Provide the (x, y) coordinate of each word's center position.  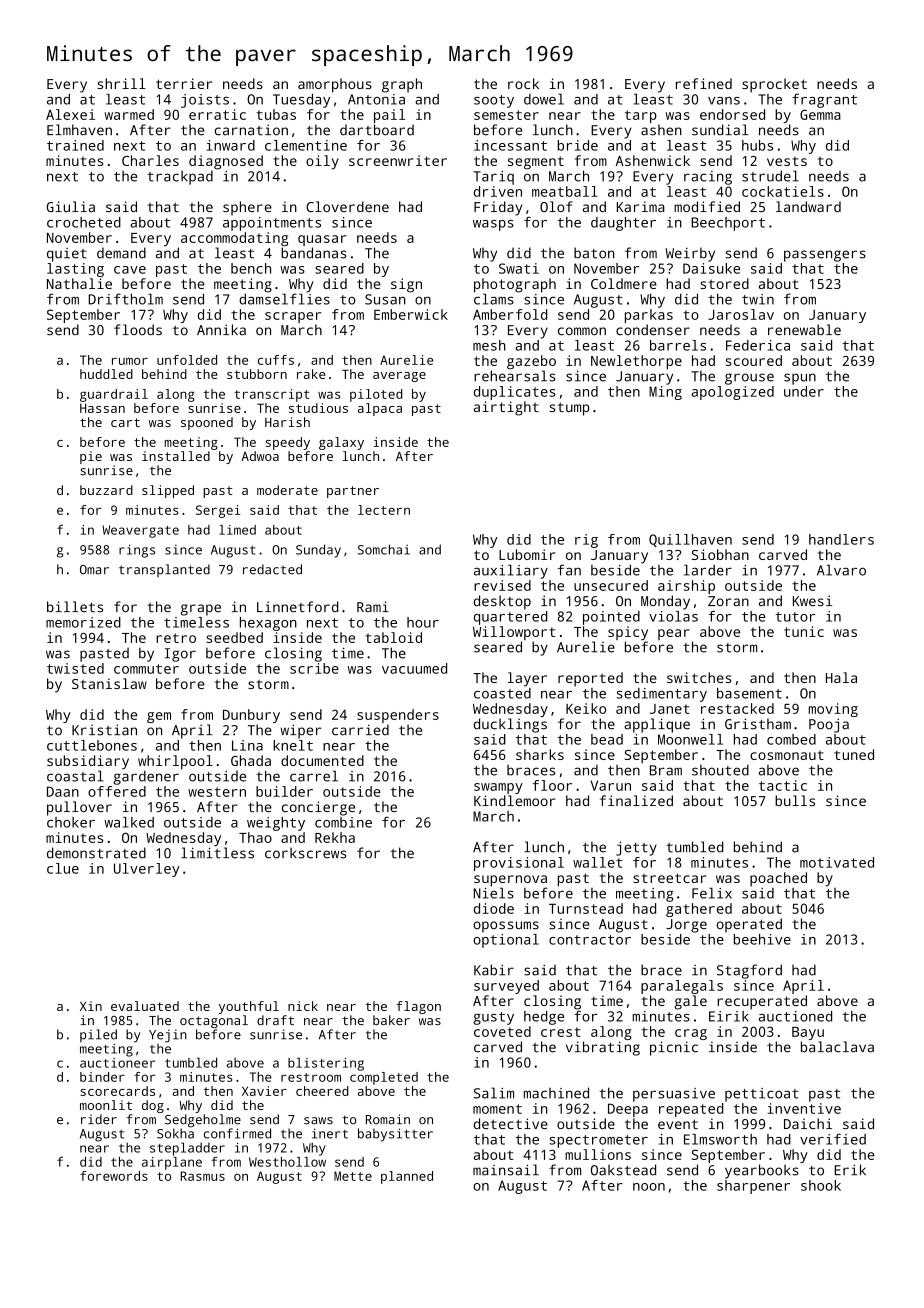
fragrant (824, 100)
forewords (114, 1176)
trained (75, 145)
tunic (804, 631)
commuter (146, 669)
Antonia (376, 99)
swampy (498, 788)
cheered (322, 1091)
